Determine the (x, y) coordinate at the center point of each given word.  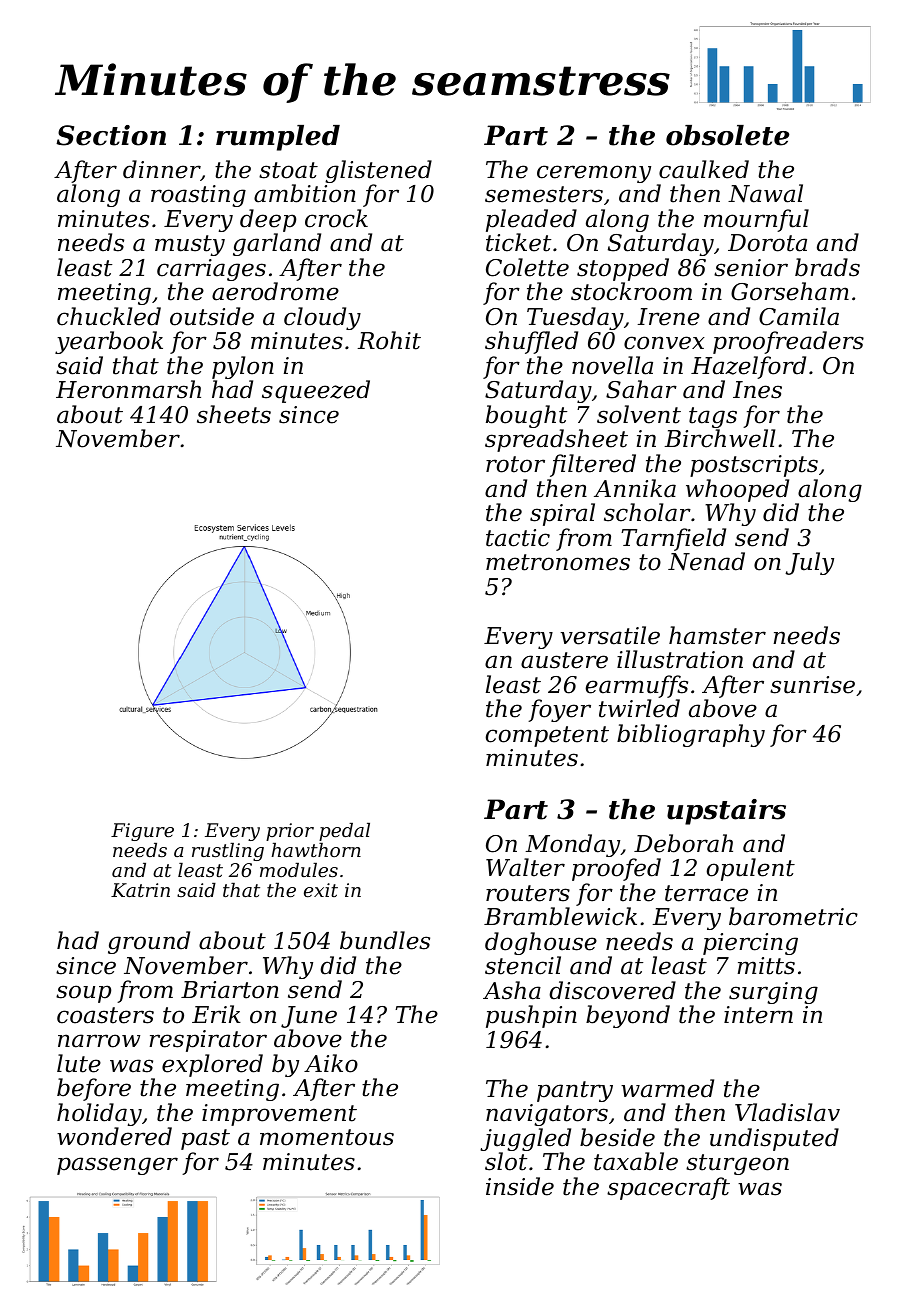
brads (827, 267)
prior (290, 832)
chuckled (109, 316)
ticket (518, 242)
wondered (114, 1136)
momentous (327, 1137)
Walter (525, 867)
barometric (793, 916)
